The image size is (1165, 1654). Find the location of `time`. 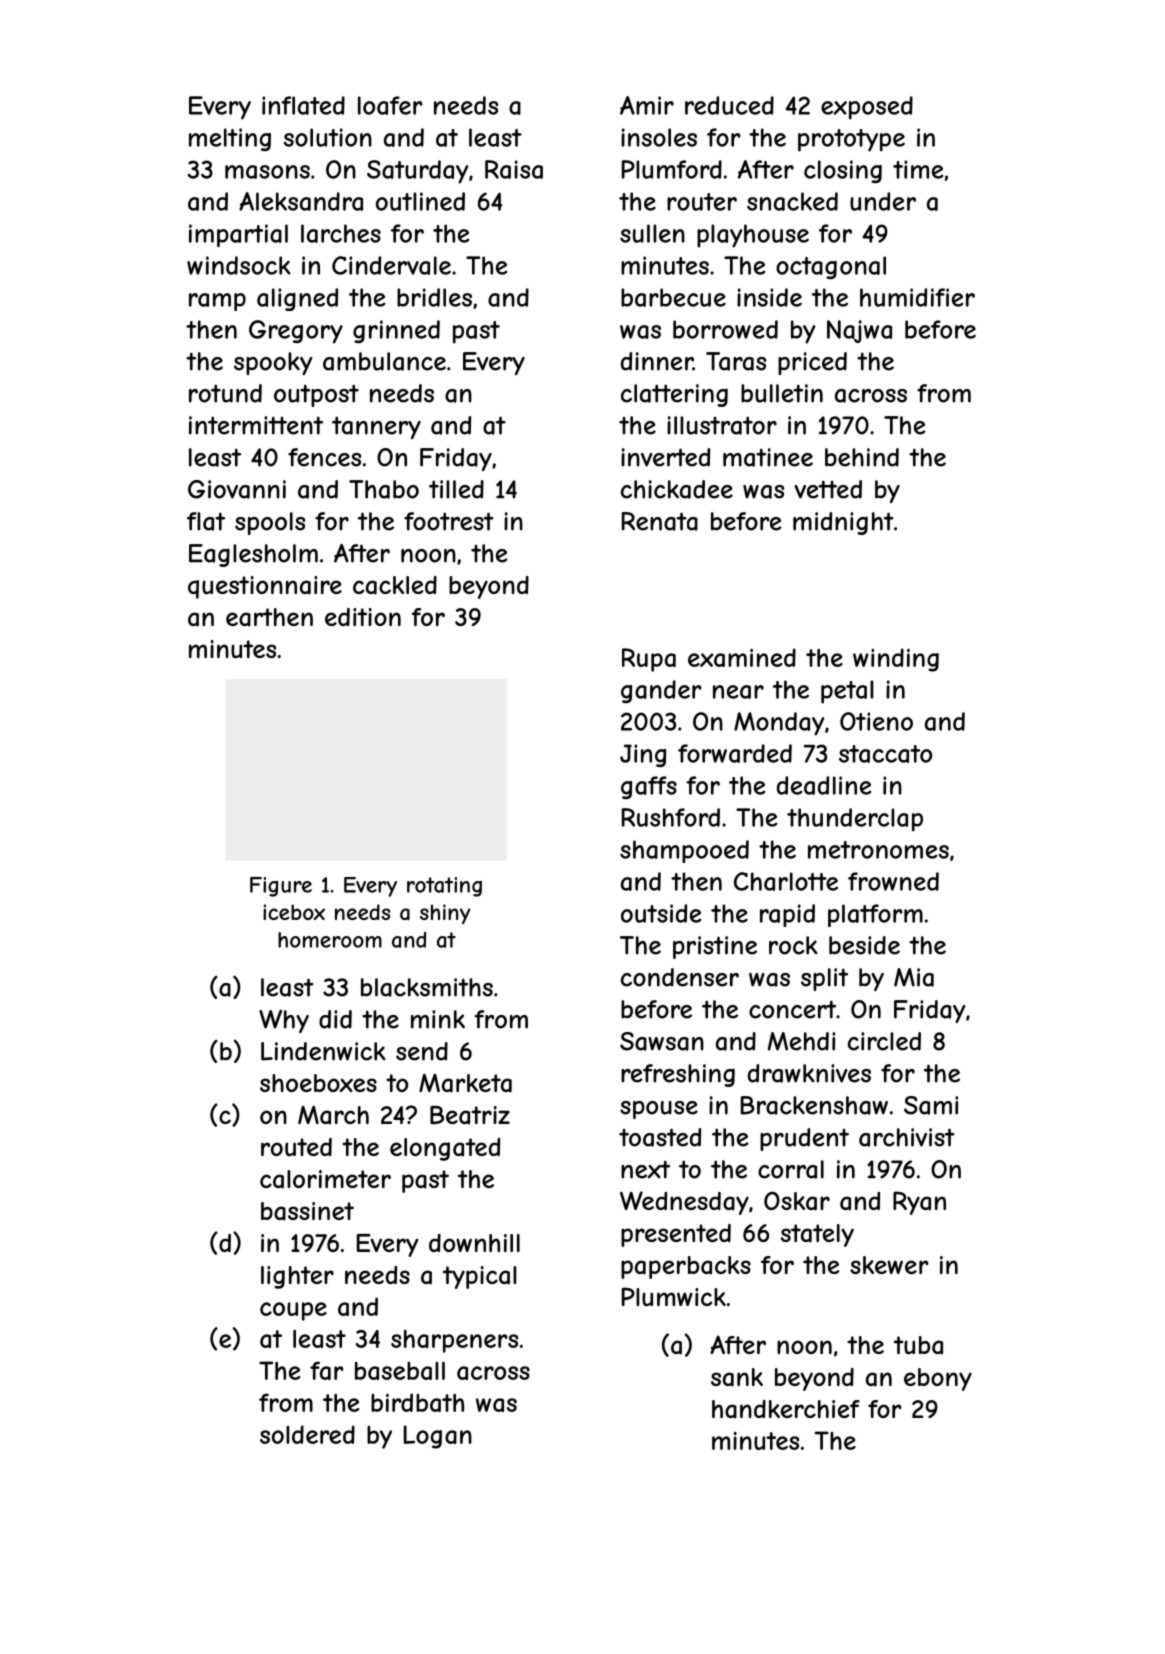

time is located at coordinates (918, 169).
